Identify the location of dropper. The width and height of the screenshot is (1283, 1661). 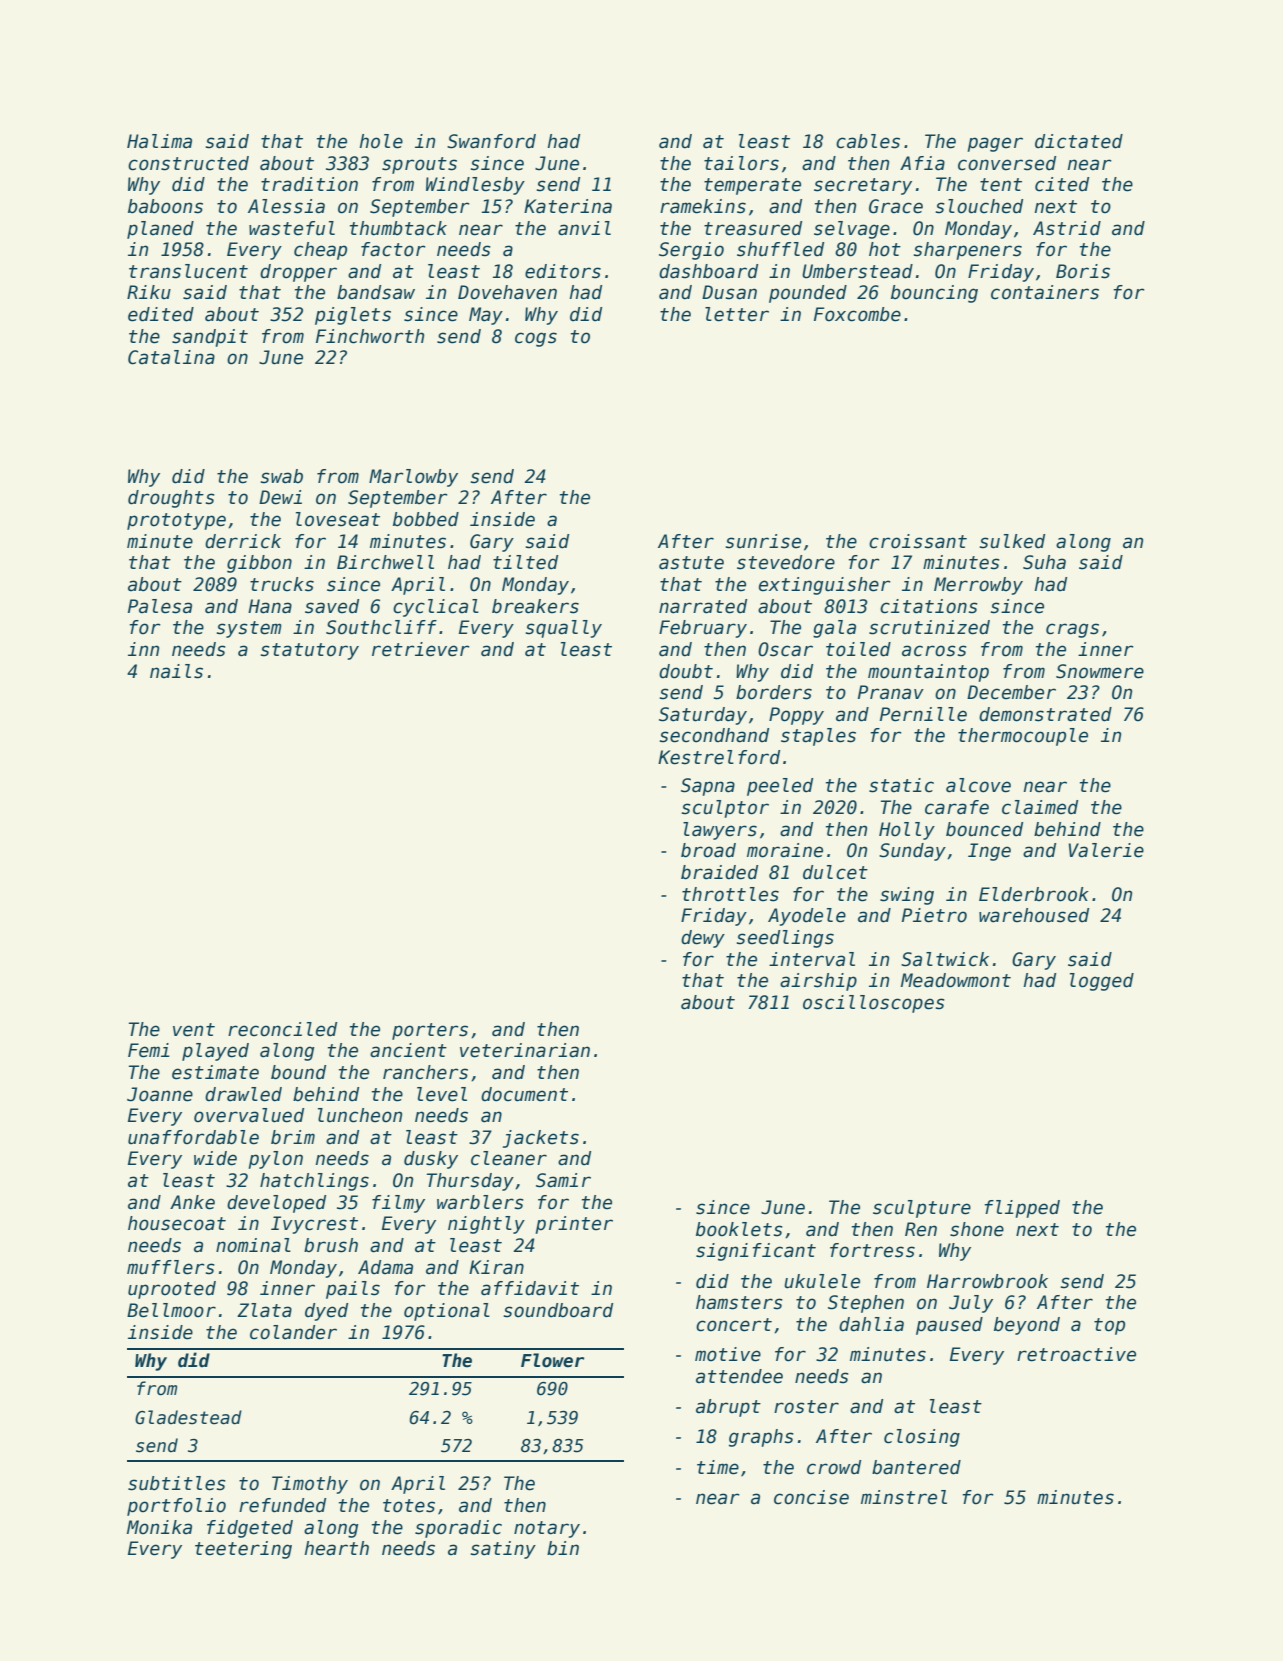
(298, 273).
